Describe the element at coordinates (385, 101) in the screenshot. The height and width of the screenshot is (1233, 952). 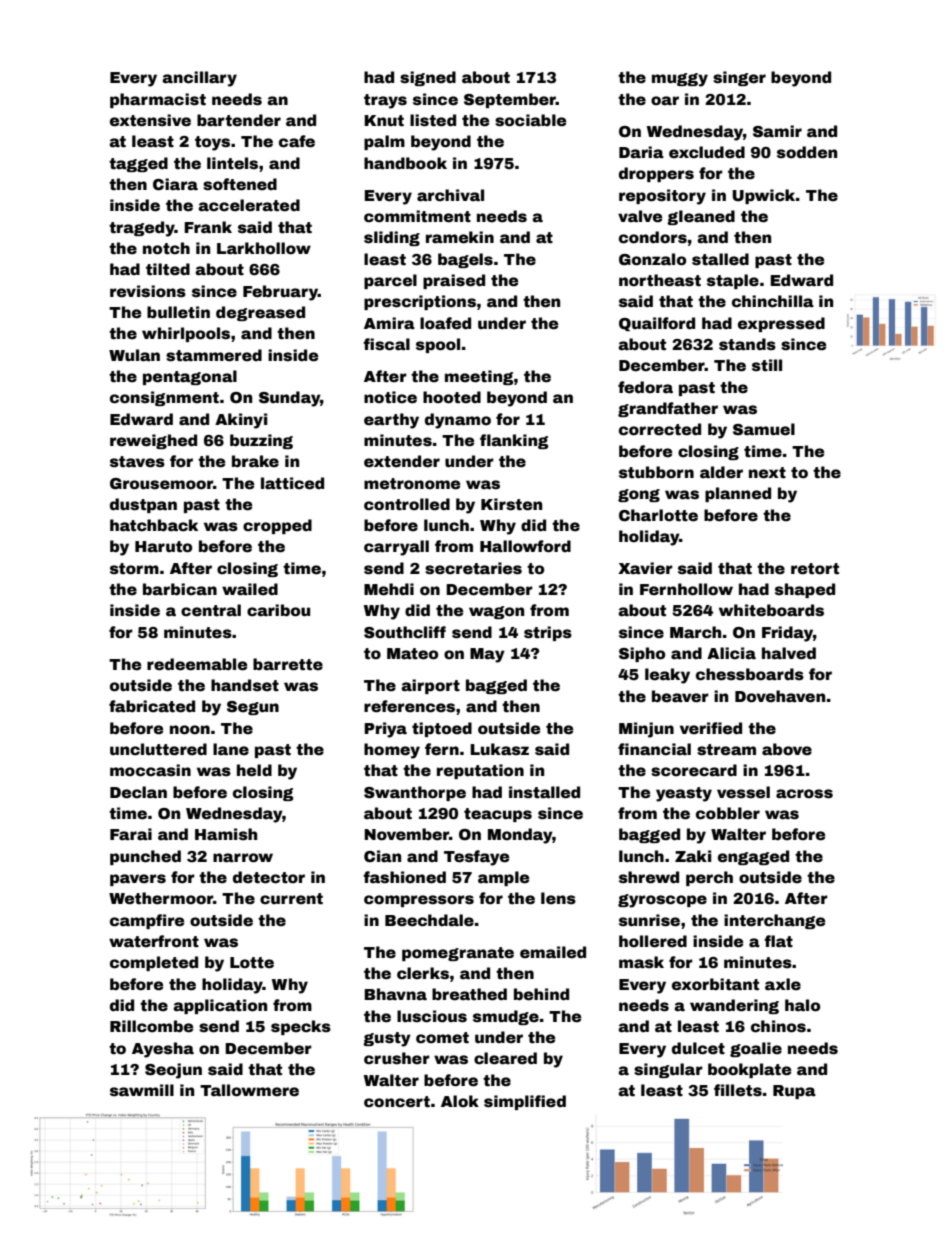
I see `trays` at that location.
